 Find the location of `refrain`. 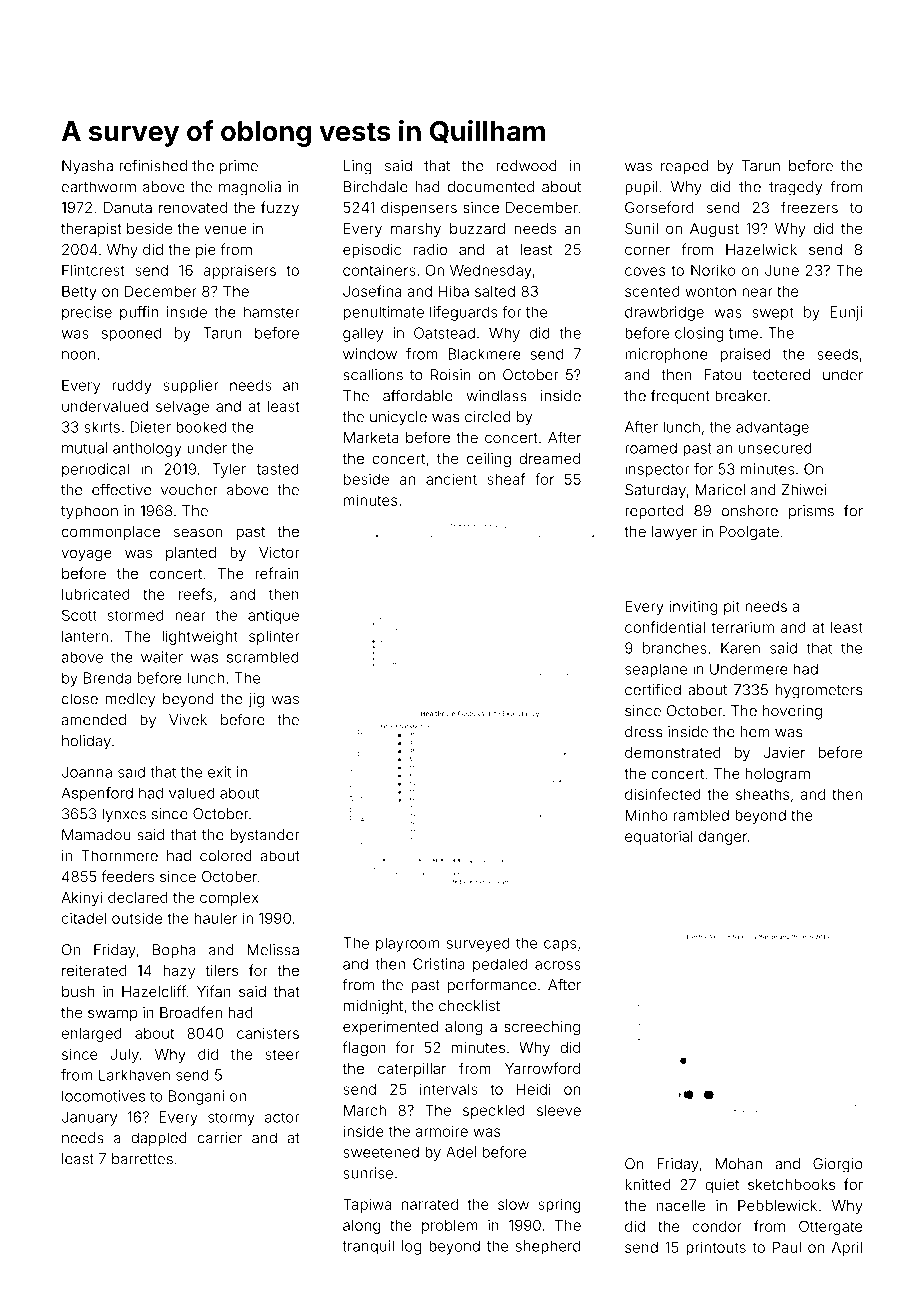

refrain is located at coordinates (277, 573).
